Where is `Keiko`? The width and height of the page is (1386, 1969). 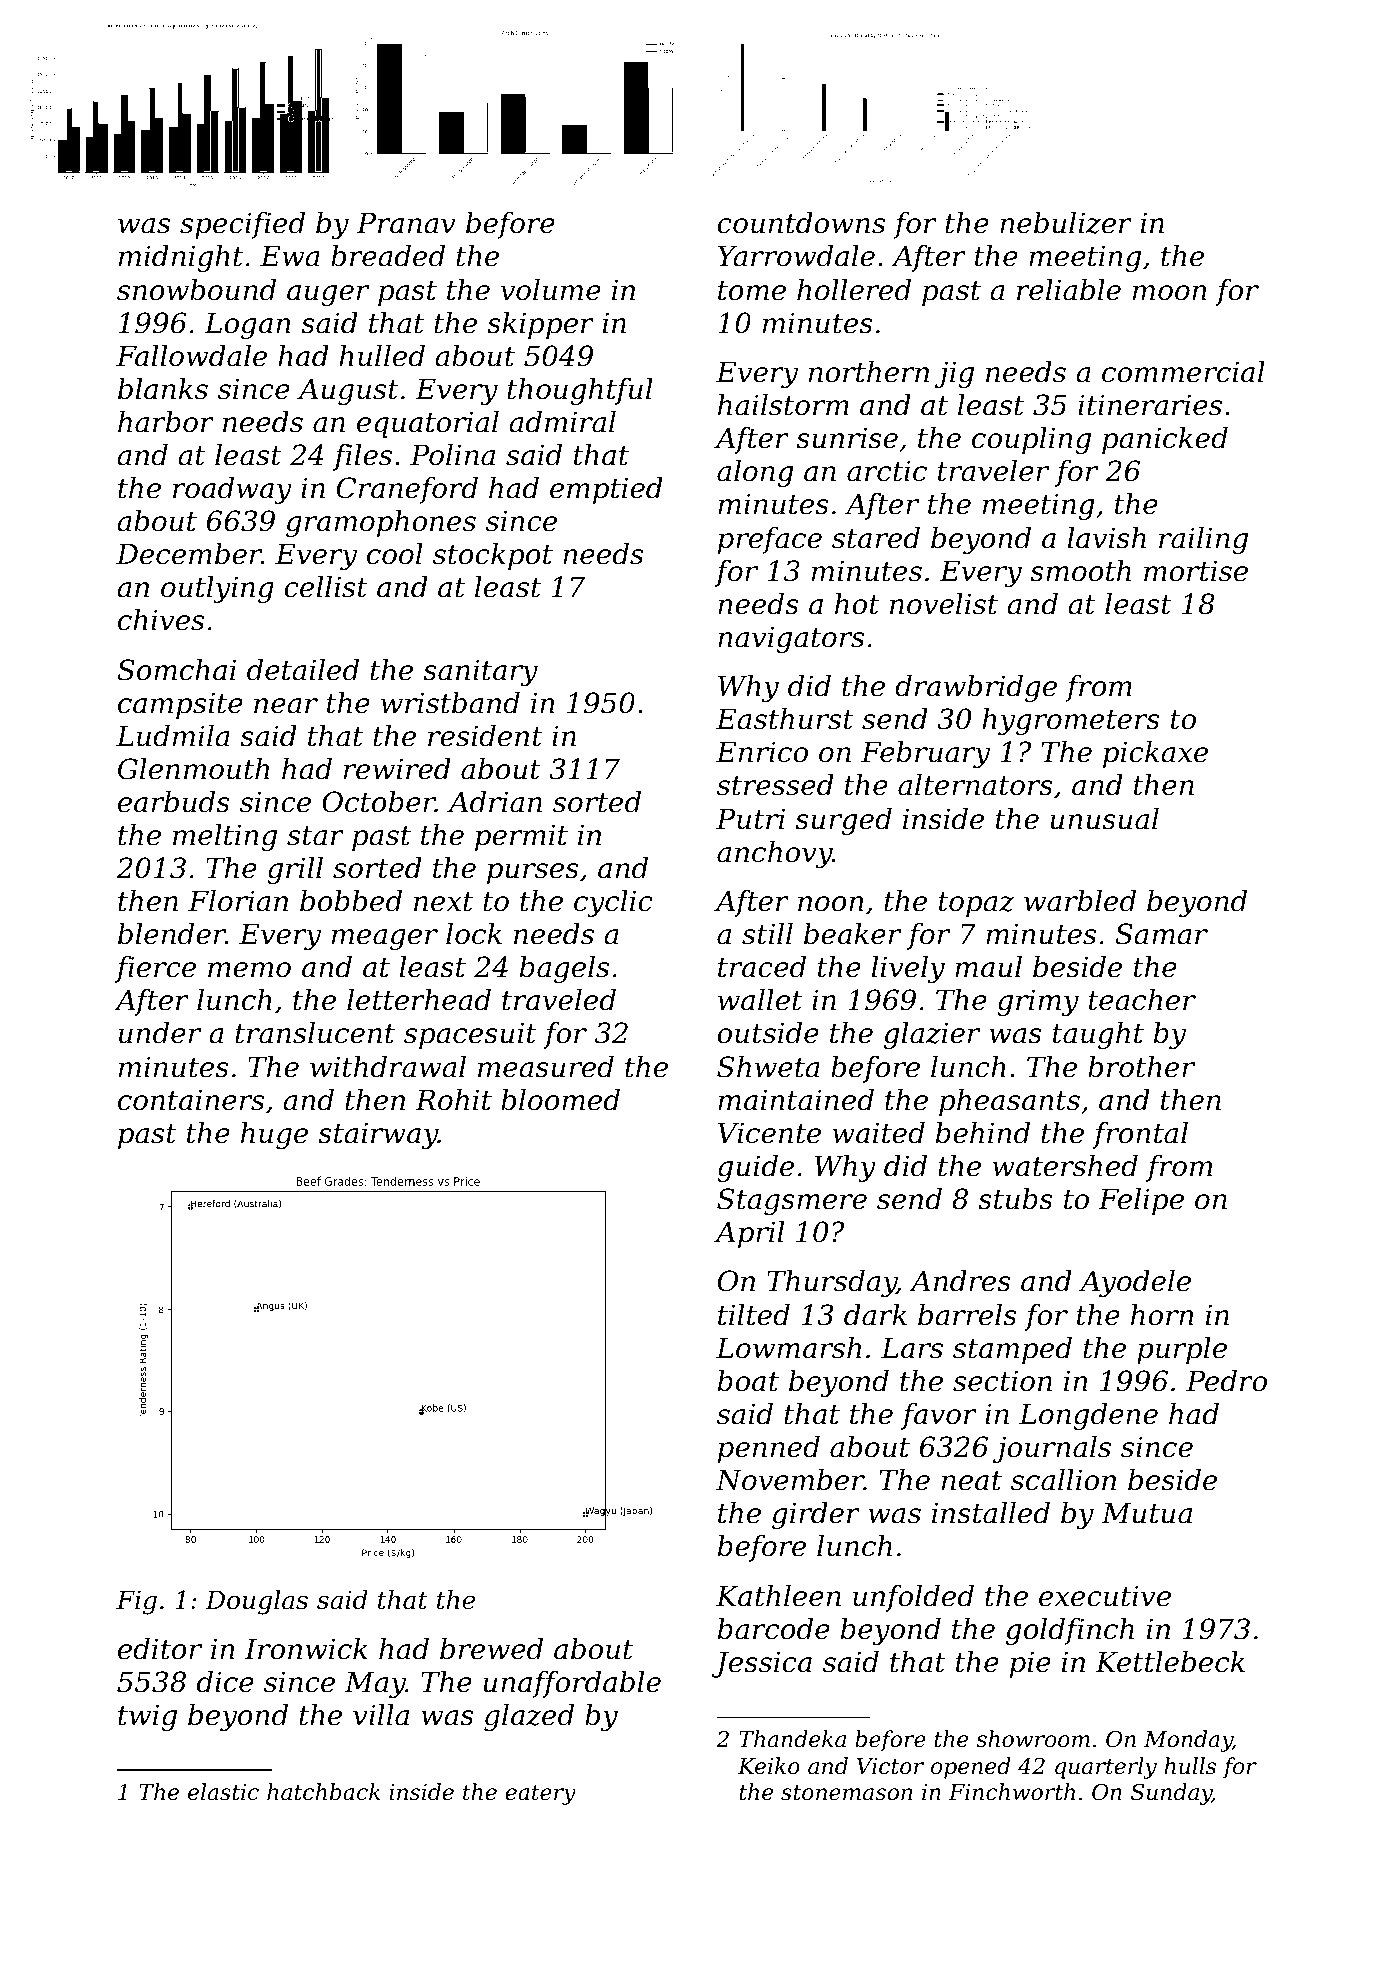
Keiko is located at coordinates (769, 1766).
